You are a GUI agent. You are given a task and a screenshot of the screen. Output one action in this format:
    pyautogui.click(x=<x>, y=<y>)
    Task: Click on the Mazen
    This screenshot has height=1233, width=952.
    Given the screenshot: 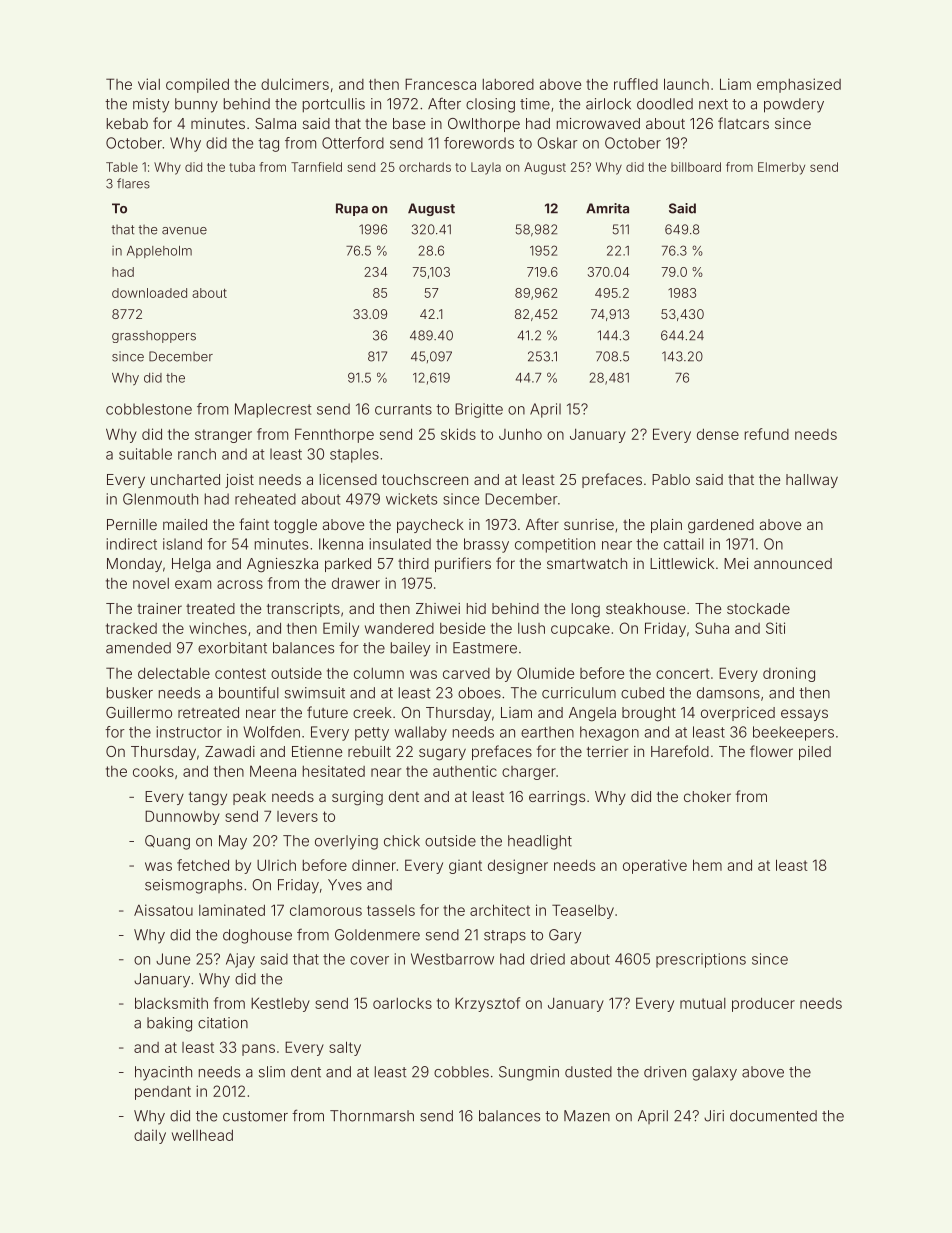 What is the action you would take?
    pyautogui.click(x=587, y=1116)
